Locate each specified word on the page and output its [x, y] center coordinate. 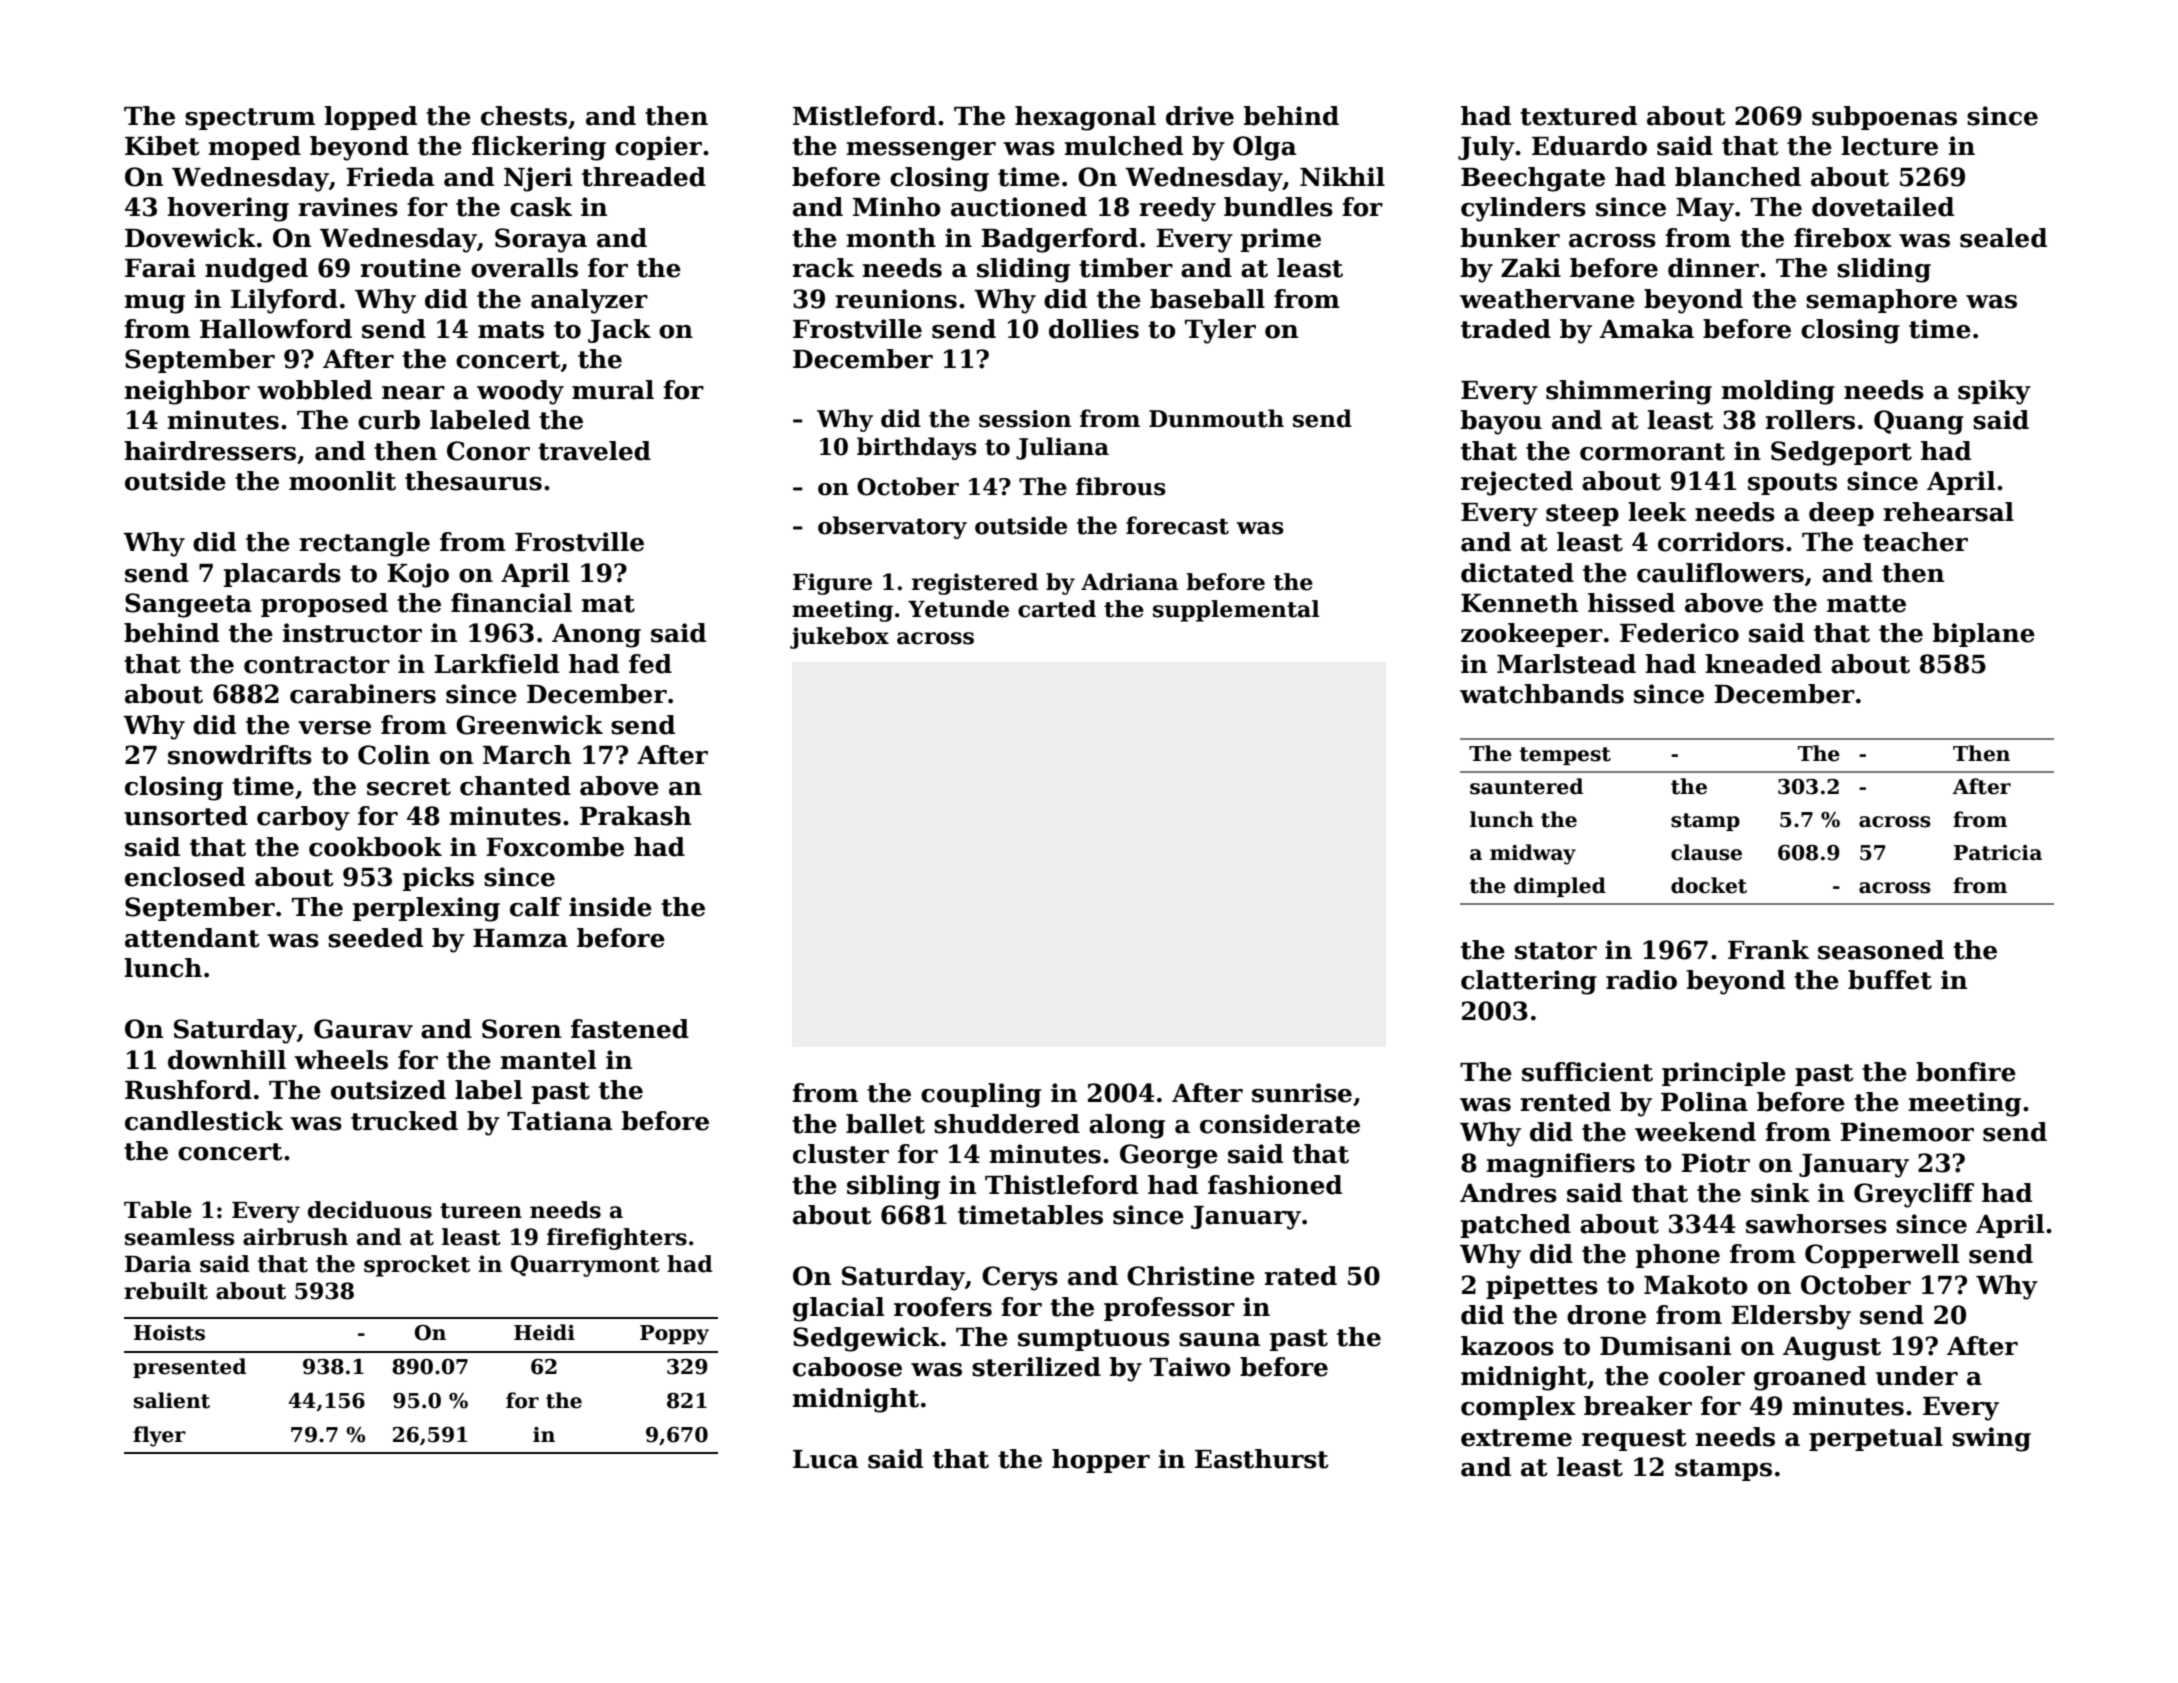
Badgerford [1059, 240]
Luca [825, 1459]
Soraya [541, 240]
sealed [2003, 238]
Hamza [520, 938]
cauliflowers [1720, 573]
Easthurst [1262, 1459]
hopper [1101, 1461]
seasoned [1881, 950]
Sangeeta [188, 605]
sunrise [1302, 1093]
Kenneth [1519, 603]
